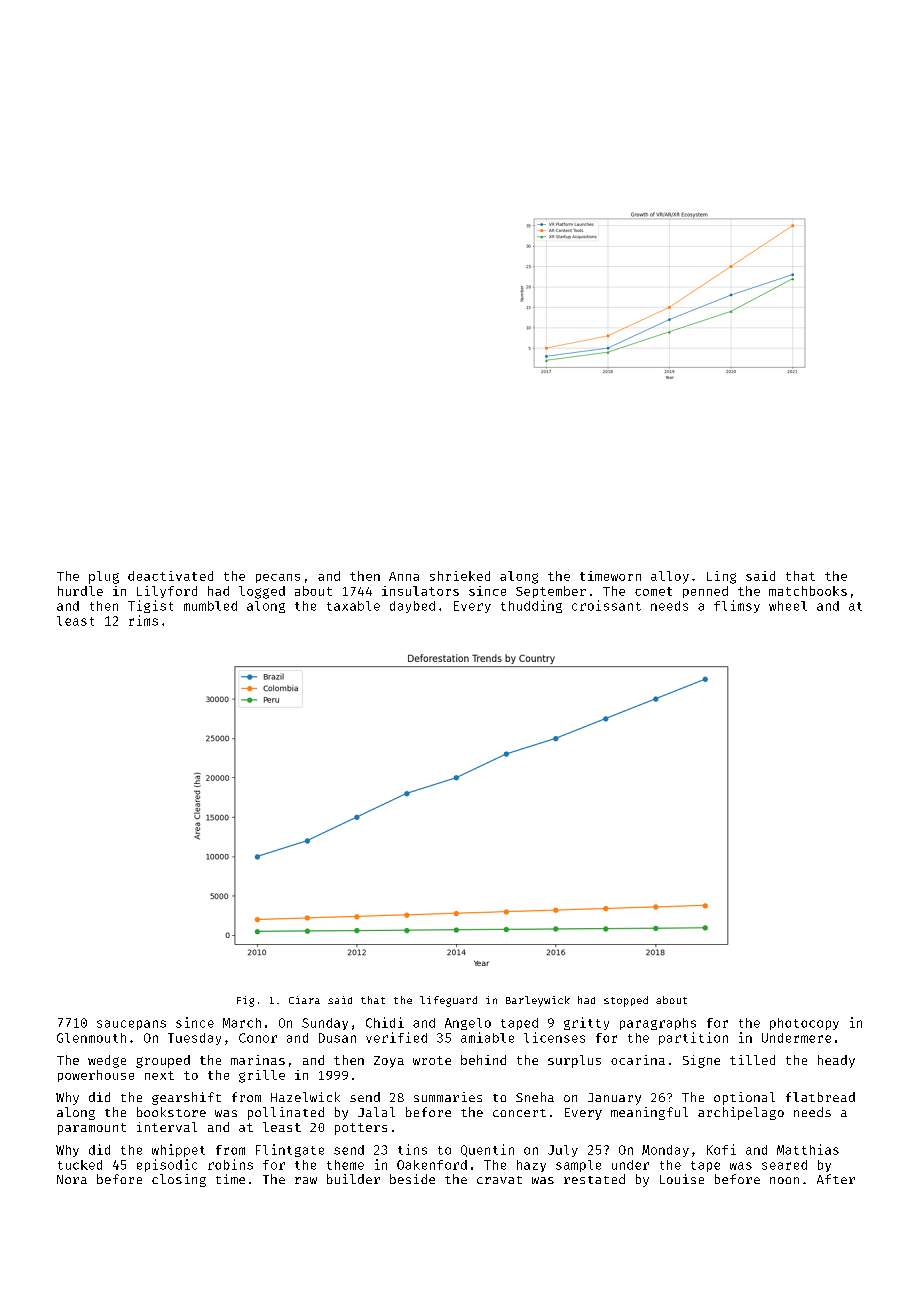 This document has height=1308, width=924. I want to click on After, so click(836, 1179).
